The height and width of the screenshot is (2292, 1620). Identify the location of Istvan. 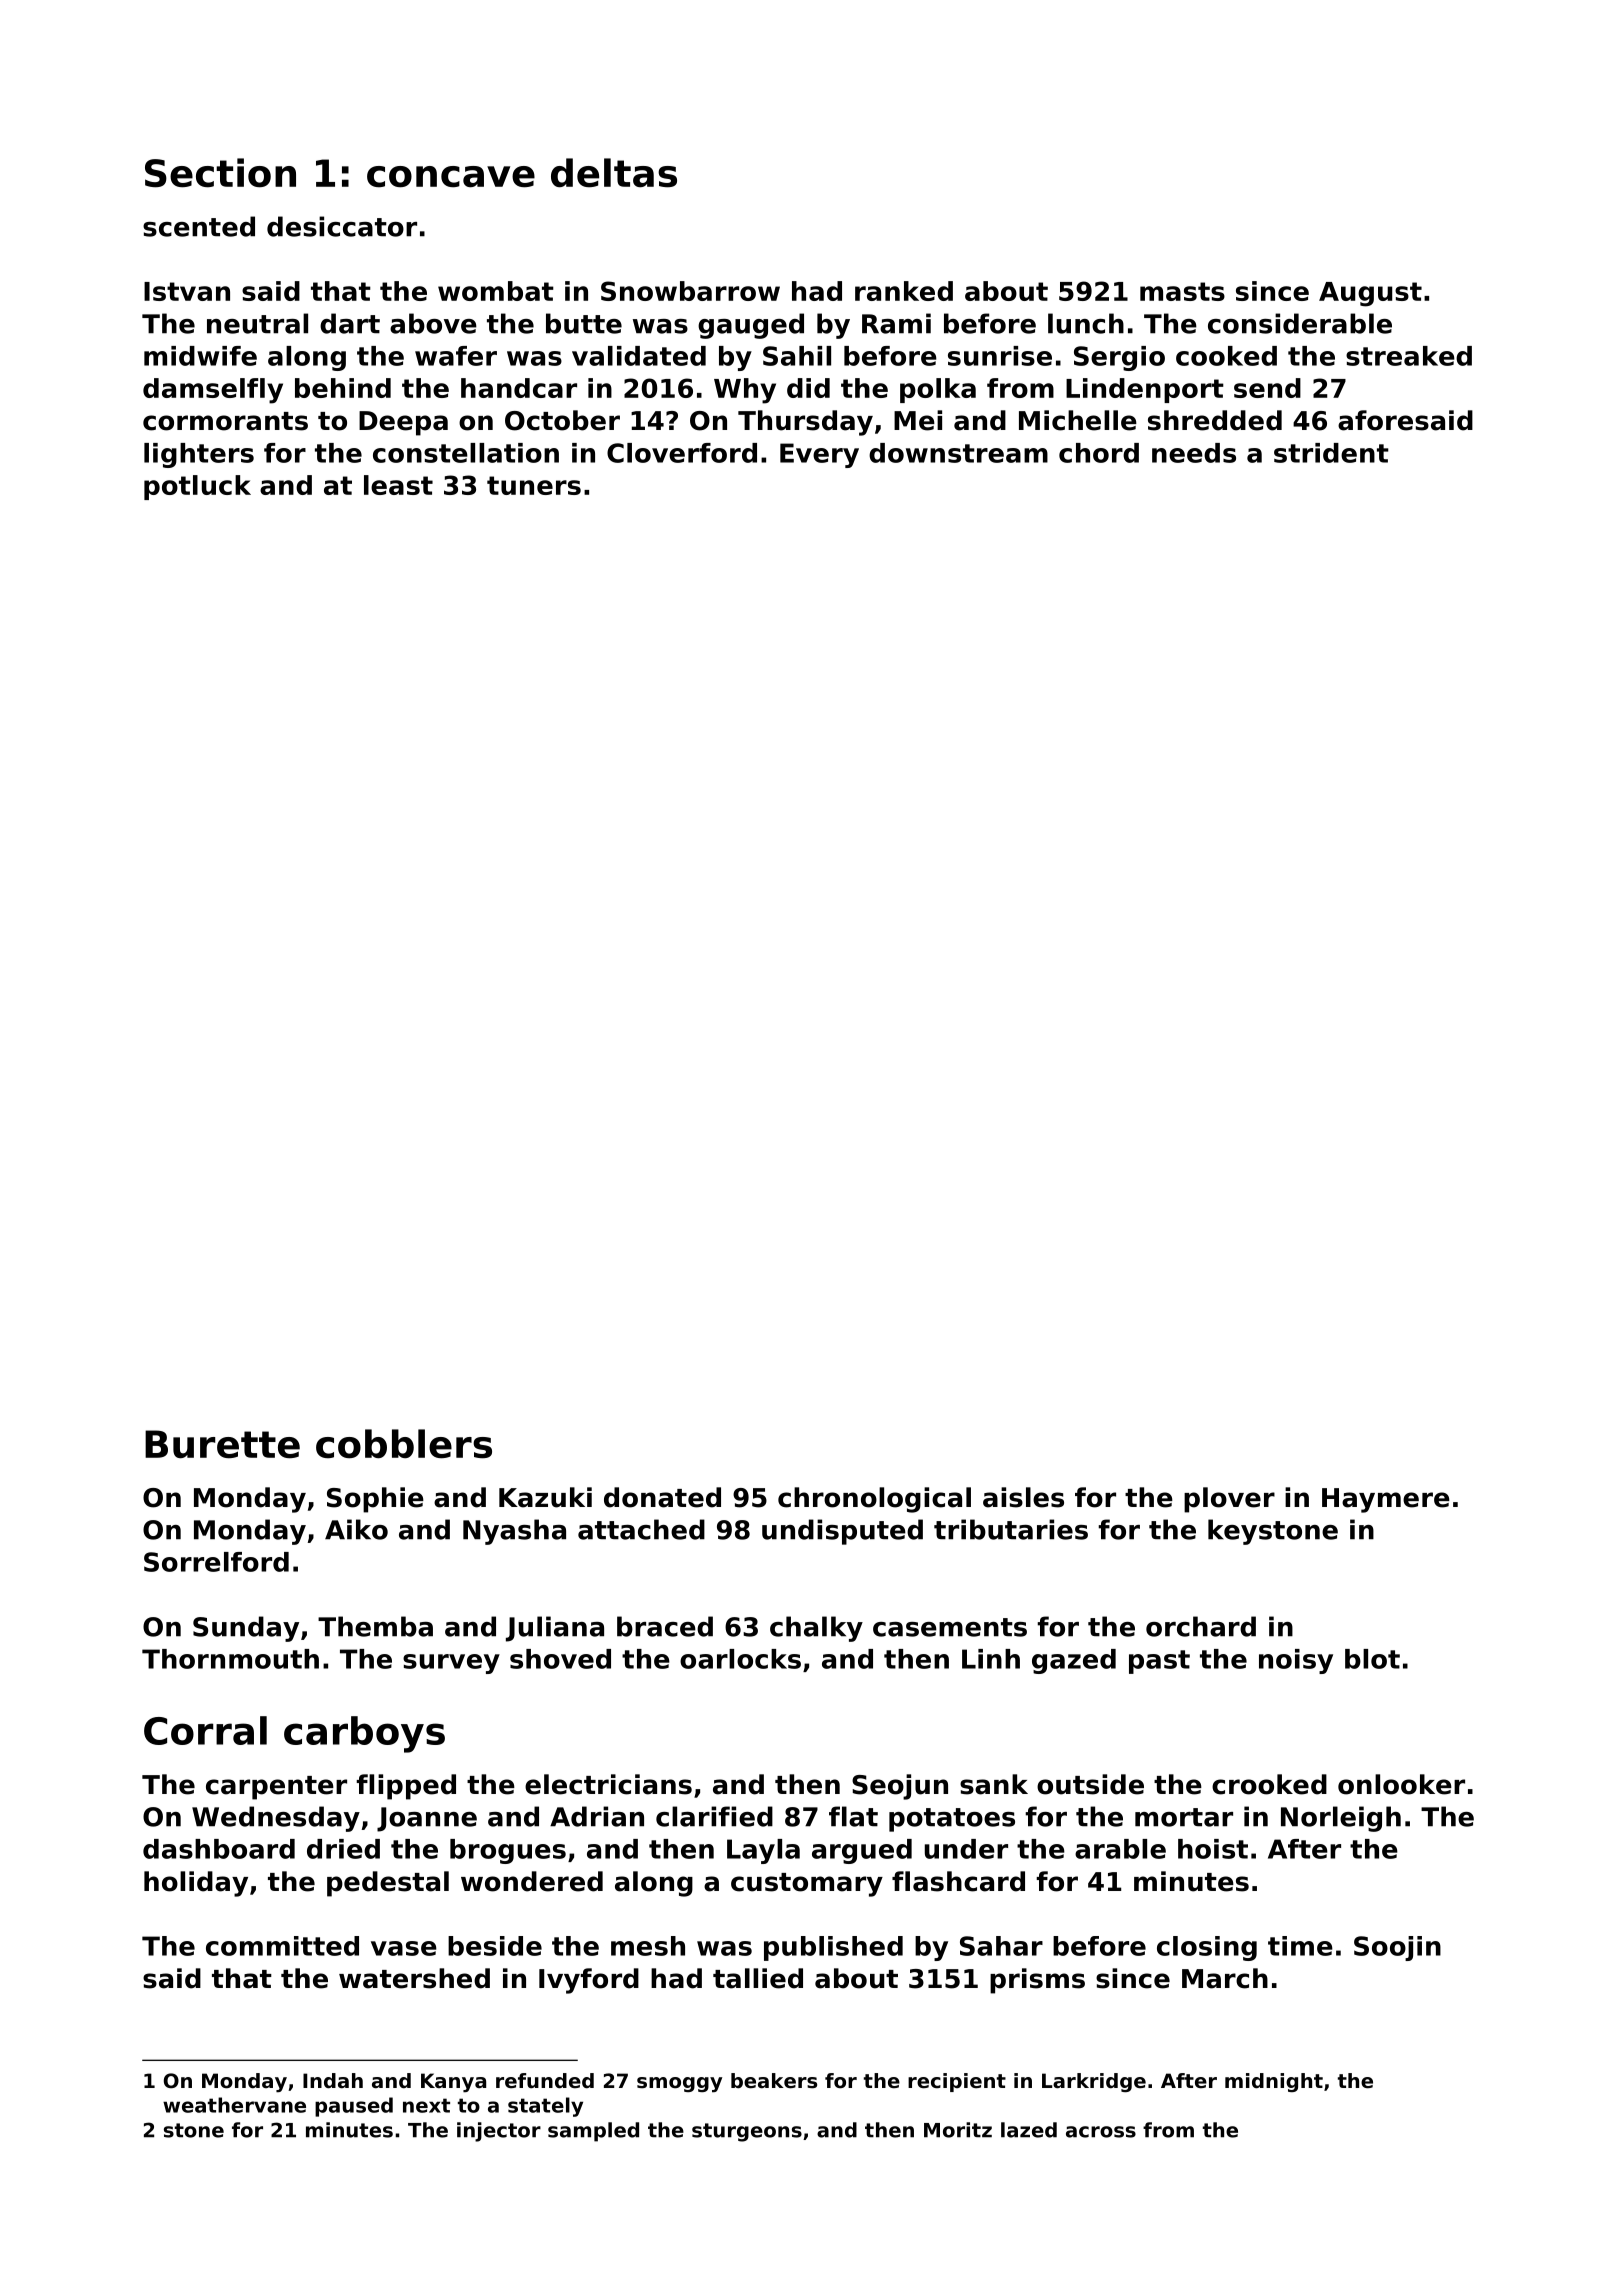
(187, 291).
